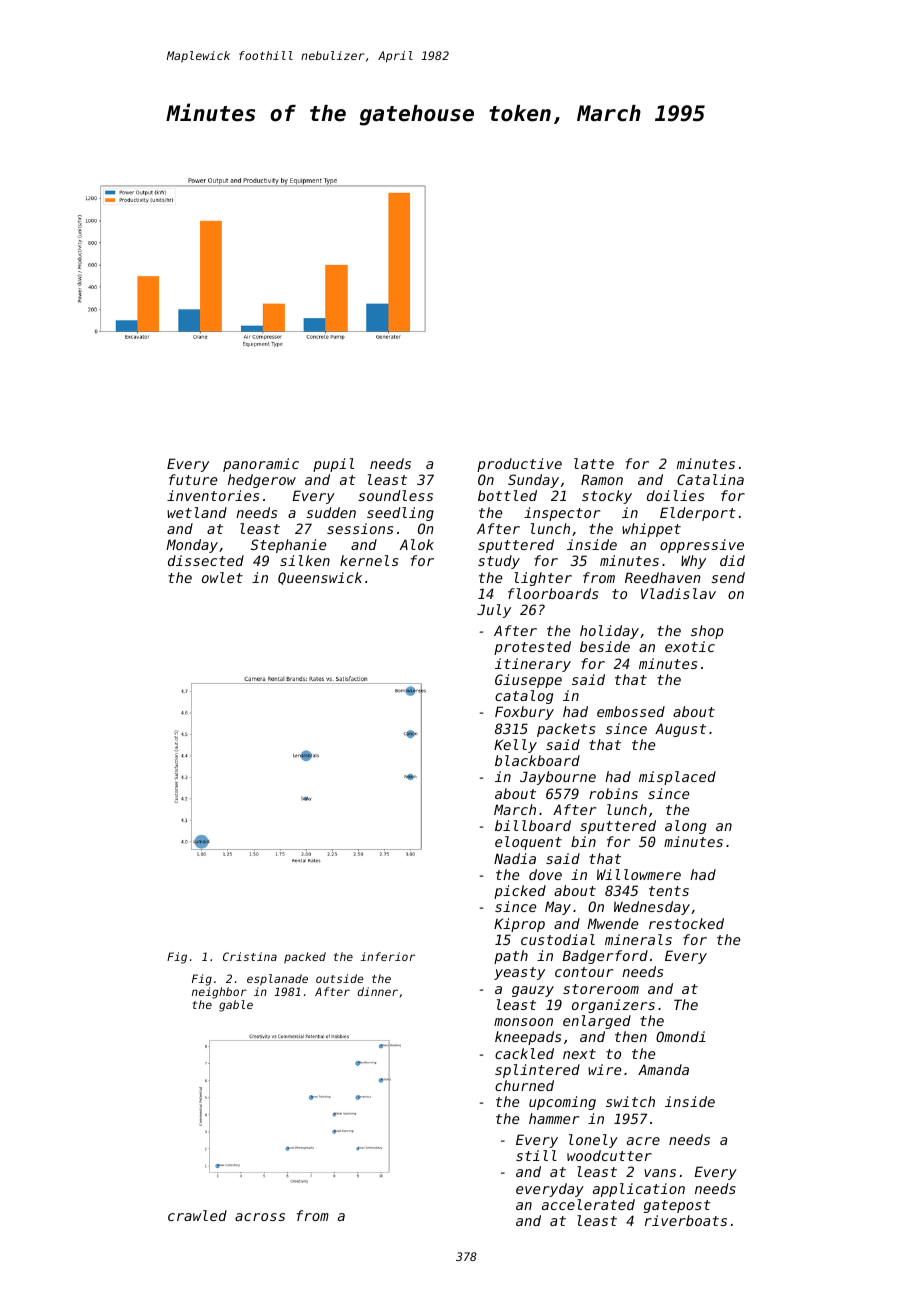  What do you see at coordinates (515, 746) in the page?
I see `Kelly` at bounding box center [515, 746].
